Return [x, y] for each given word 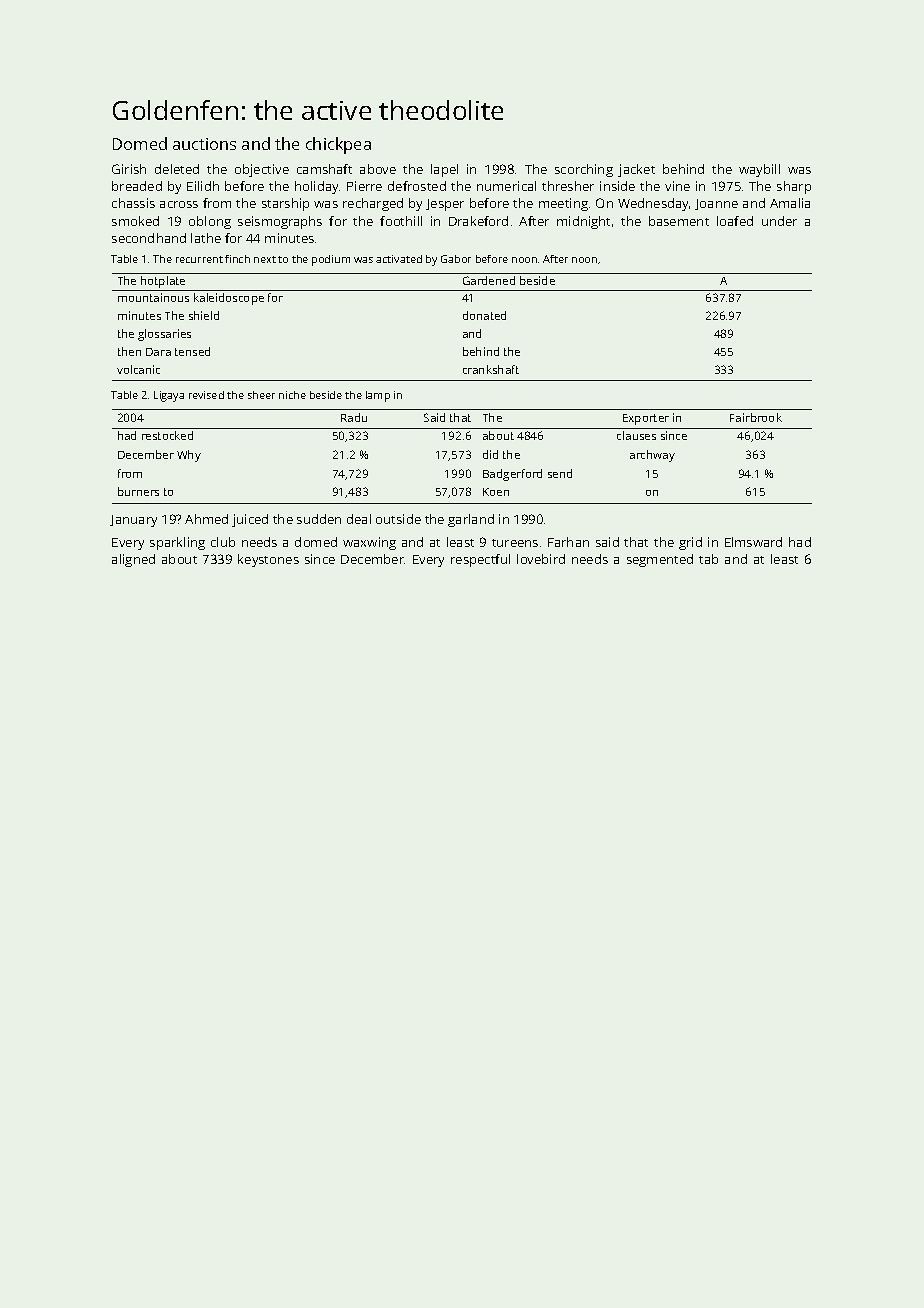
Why [189, 456]
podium [331, 260]
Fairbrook [756, 417]
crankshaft [491, 369]
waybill [759, 170]
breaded [137, 186]
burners [138, 491]
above [378, 169]
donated [484, 315]
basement [679, 221]
